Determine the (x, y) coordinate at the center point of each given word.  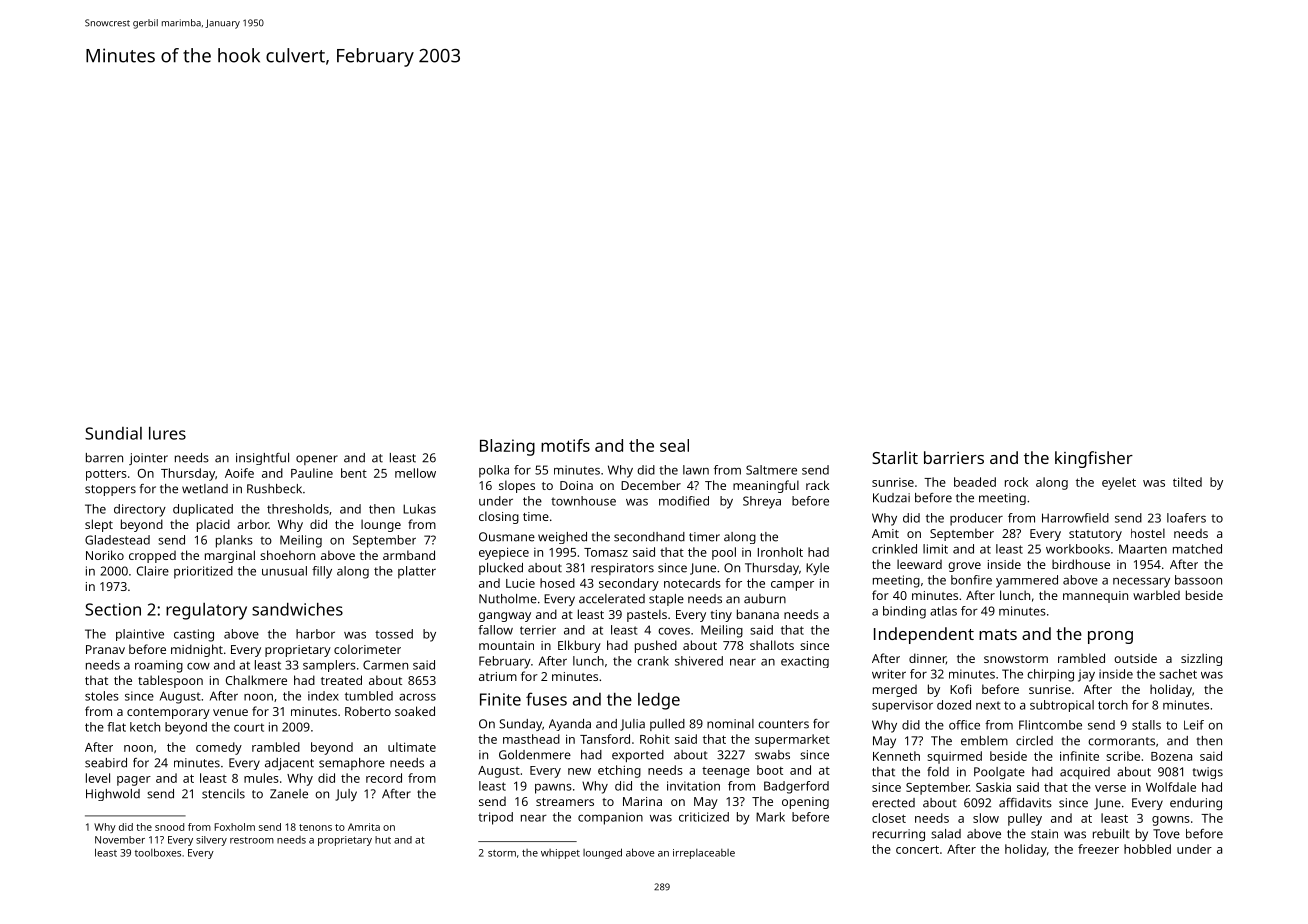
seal (674, 445)
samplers (329, 666)
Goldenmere (535, 755)
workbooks (1078, 549)
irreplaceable (704, 854)
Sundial (113, 433)
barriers (954, 457)
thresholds (298, 509)
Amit (885, 533)
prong (1110, 637)
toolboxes (158, 852)
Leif (1194, 725)
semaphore (352, 764)
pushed (656, 646)
